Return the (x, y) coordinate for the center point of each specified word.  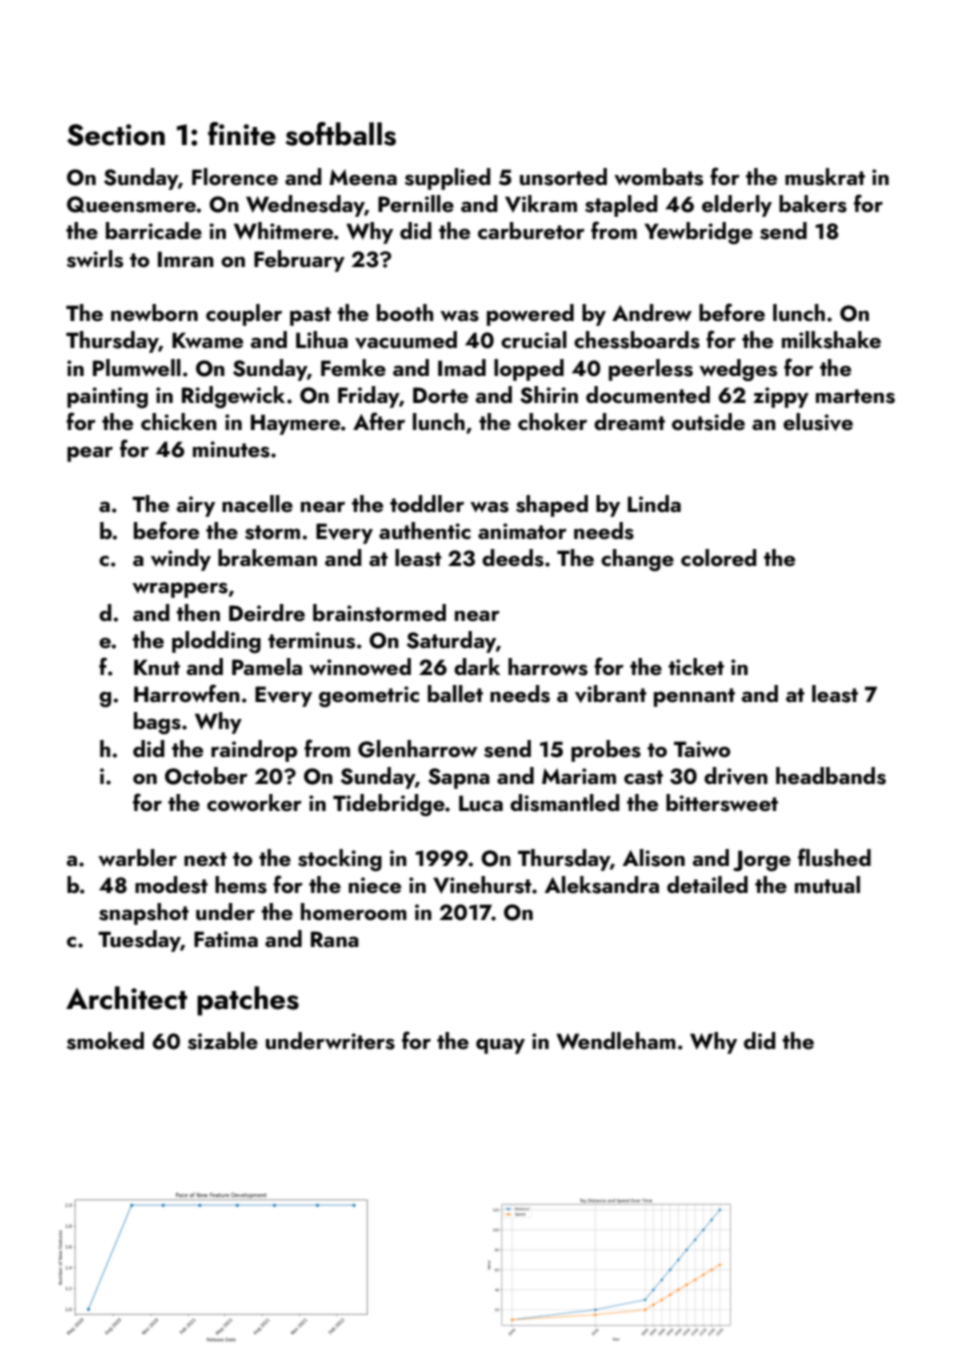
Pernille (416, 203)
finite (242, 134)
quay (500, 1046)
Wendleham (616, 1041)
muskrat (825, 177)
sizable (223, 1041)
